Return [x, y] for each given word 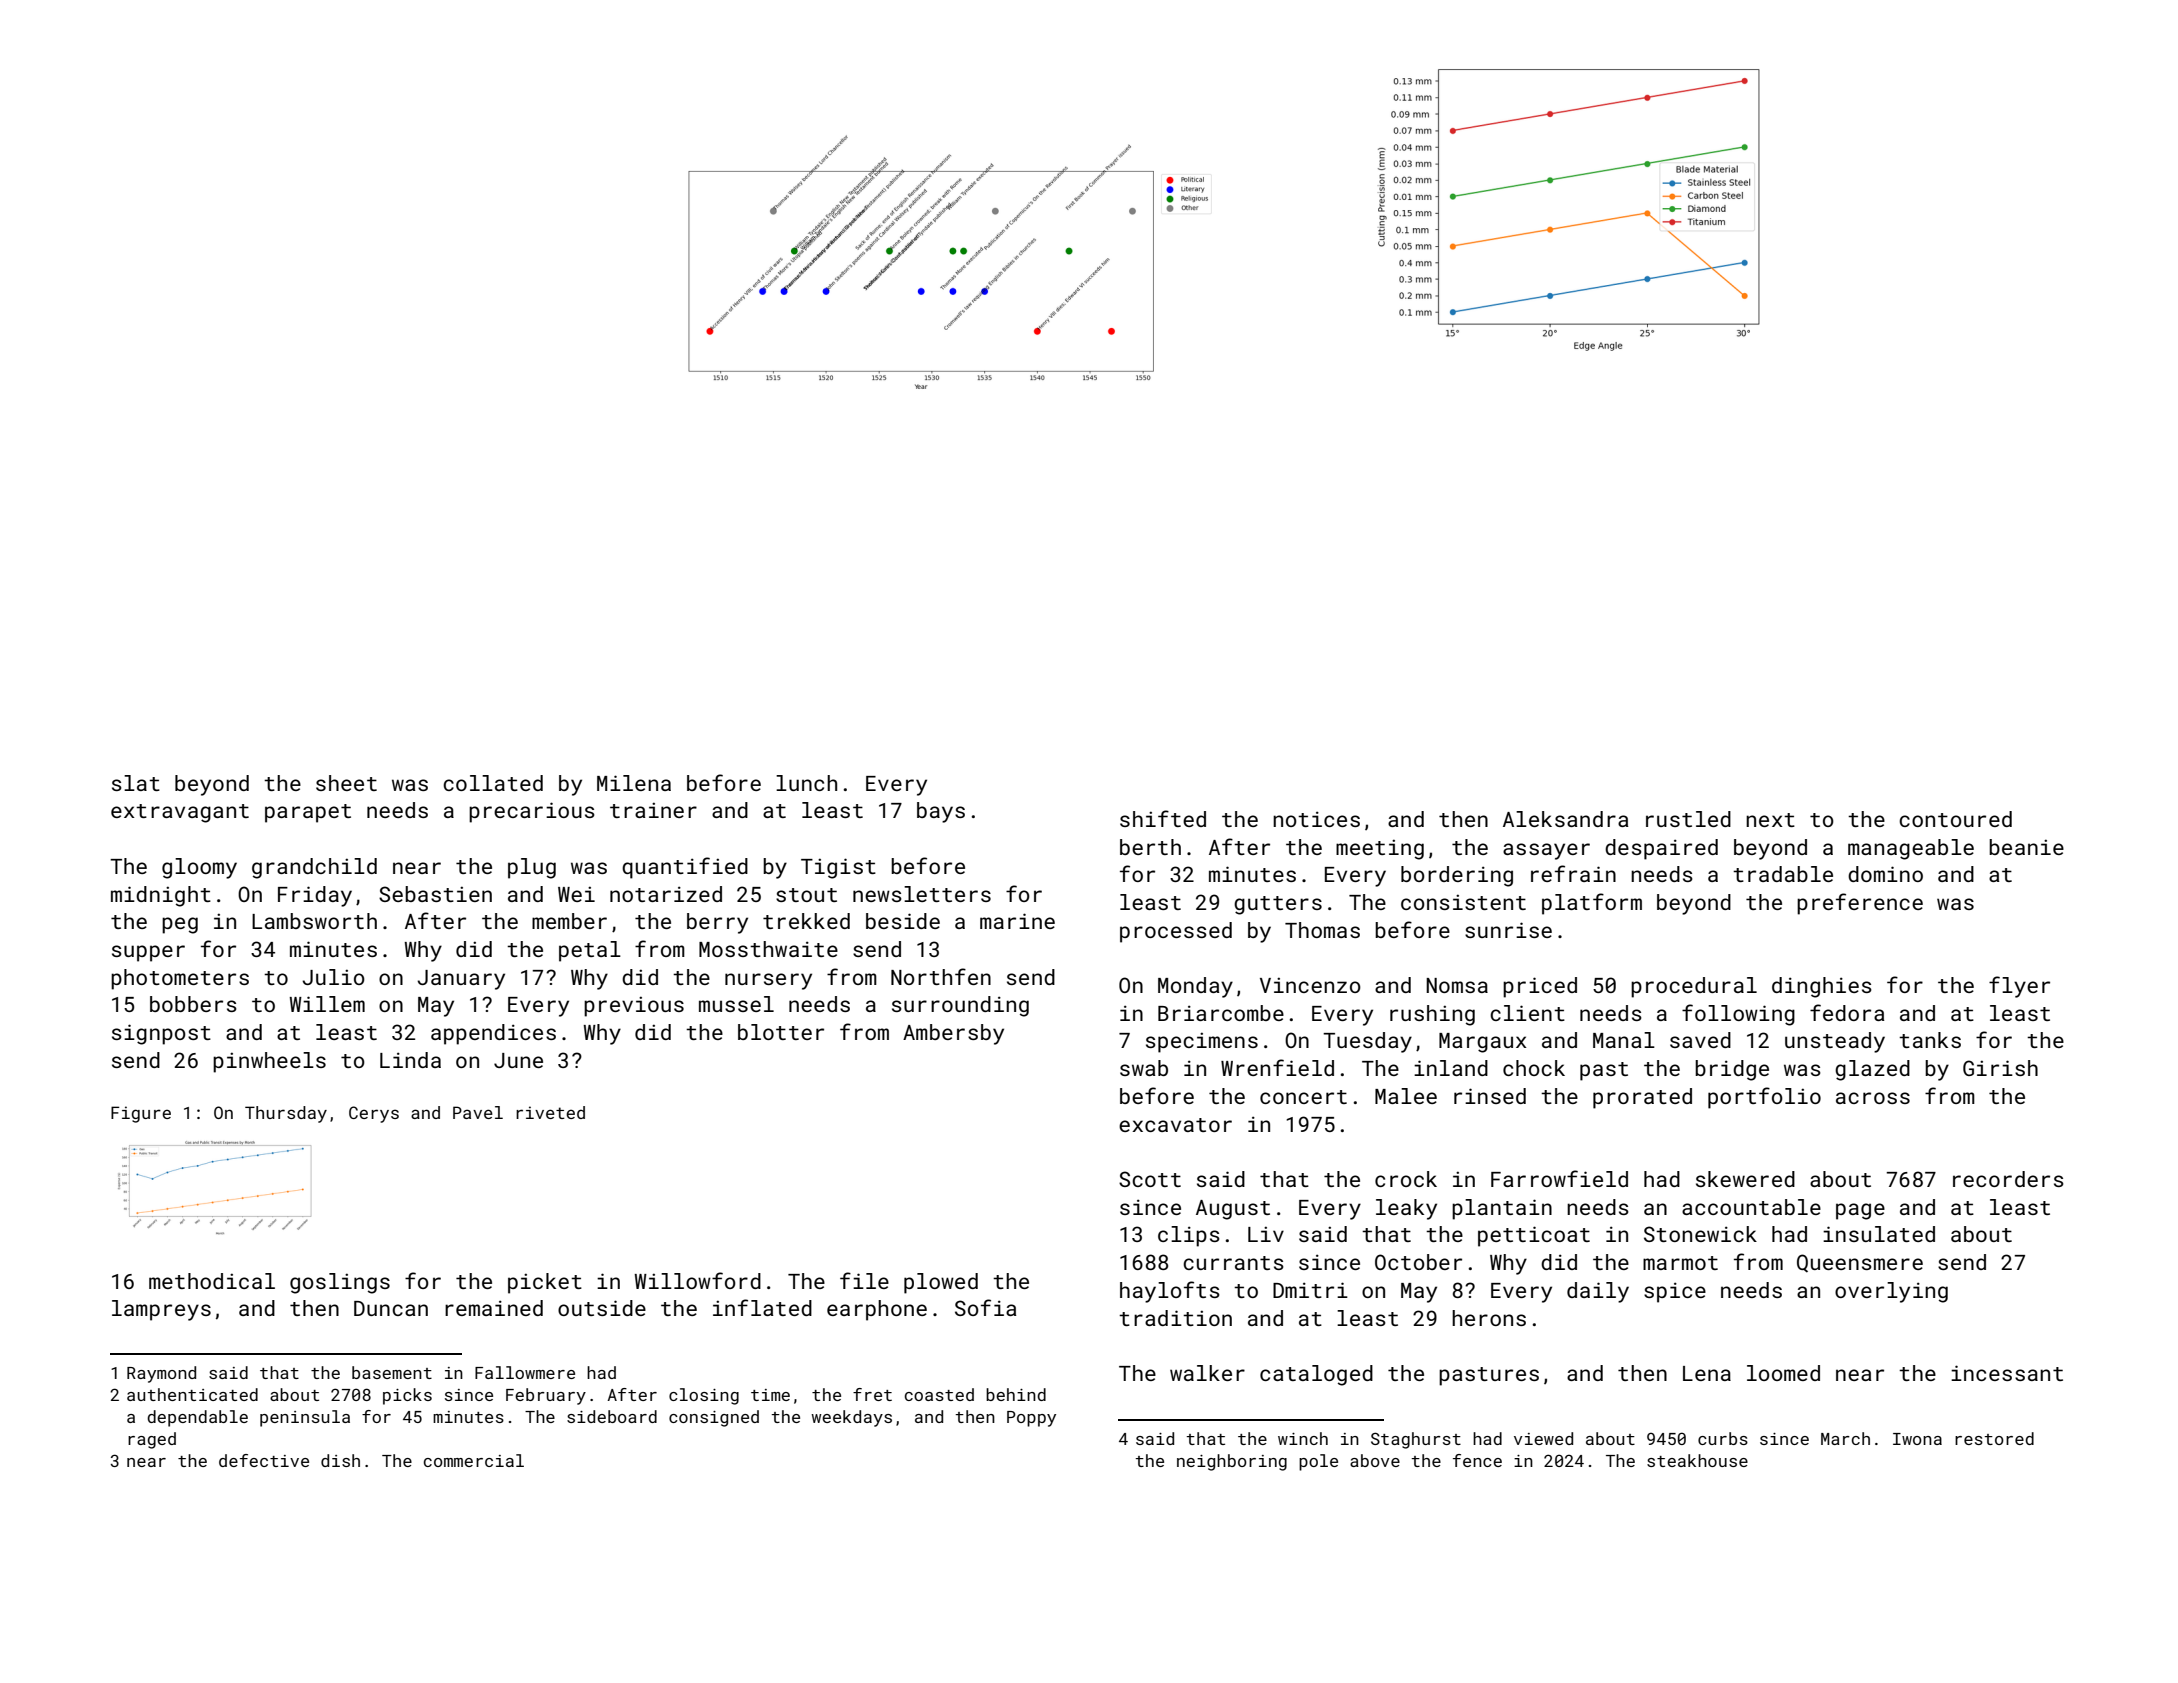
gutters [1278, 905]
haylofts [1170, 1292]
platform [1592, 904]
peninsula [305, 1418]
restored [1994, 1438]
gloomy [199, 868]
